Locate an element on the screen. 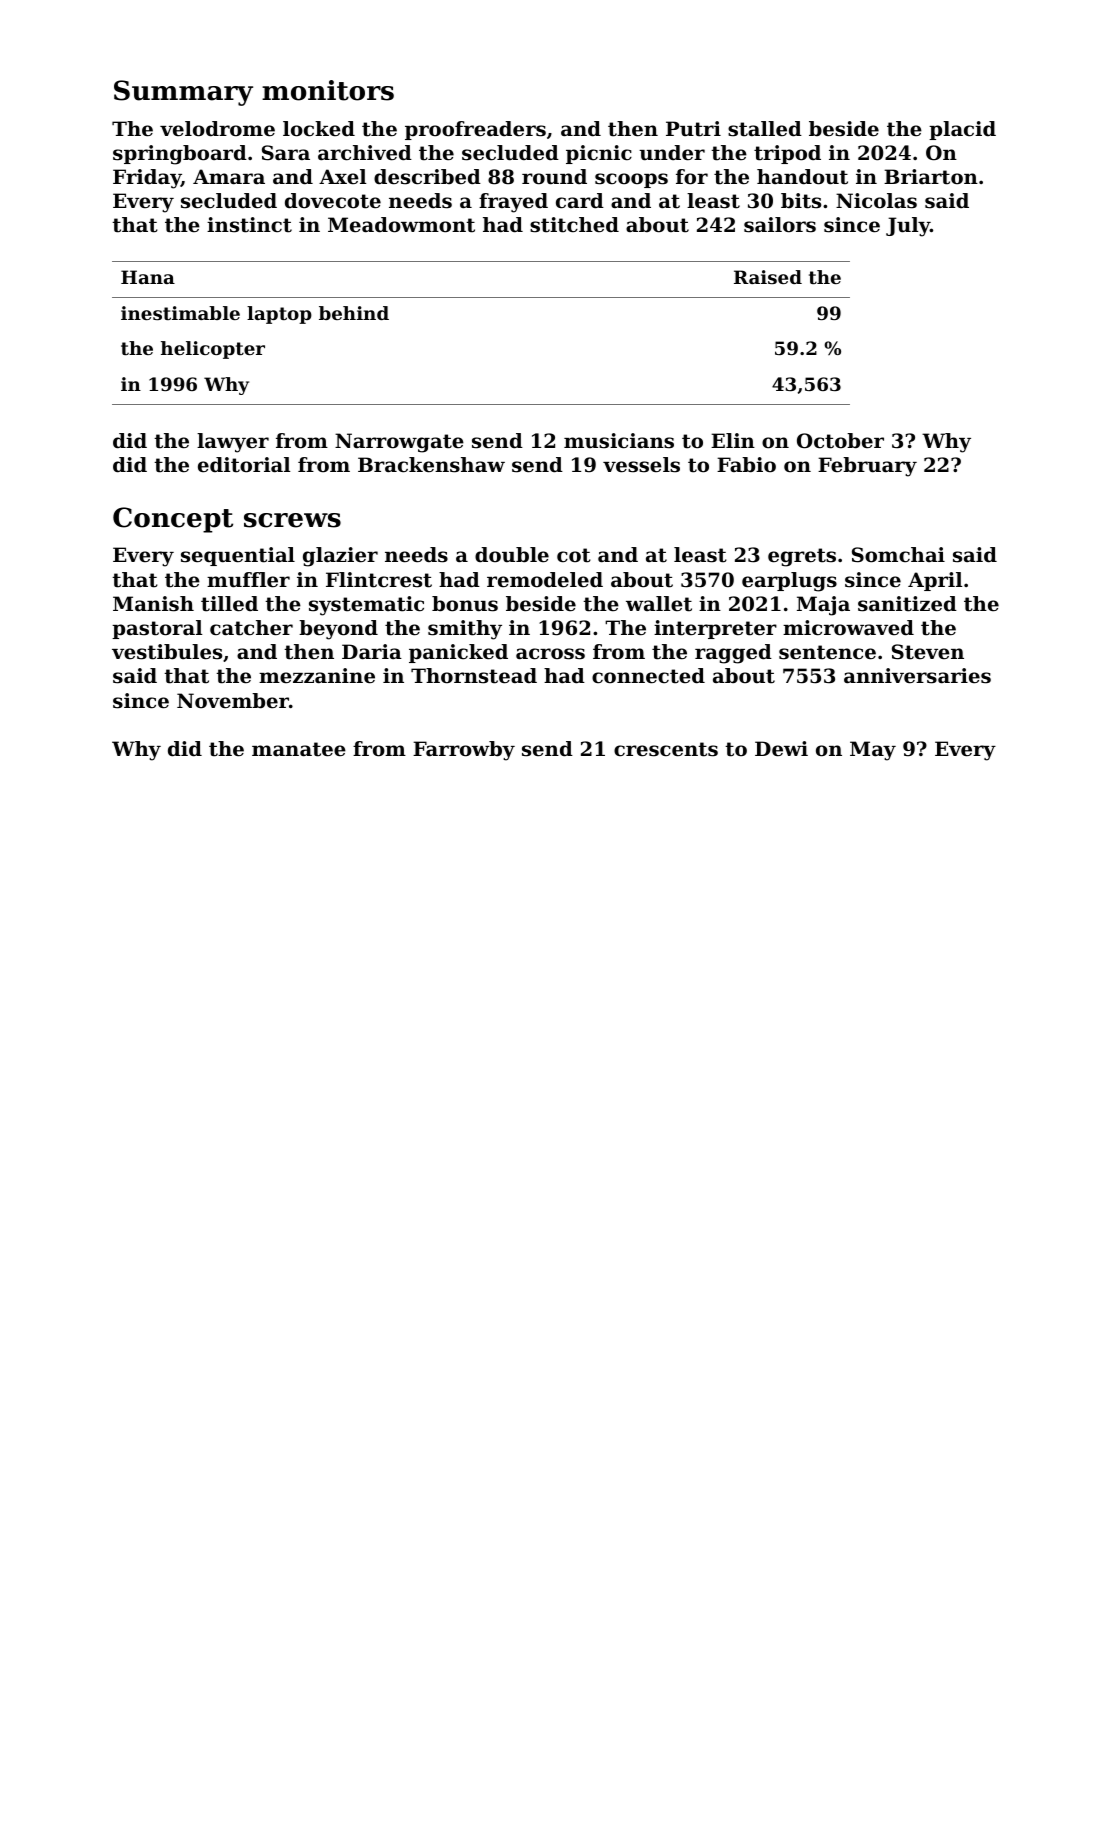 The width and height of the screenshot is (1120, 1844). April is located at coordinates (935, 581).
